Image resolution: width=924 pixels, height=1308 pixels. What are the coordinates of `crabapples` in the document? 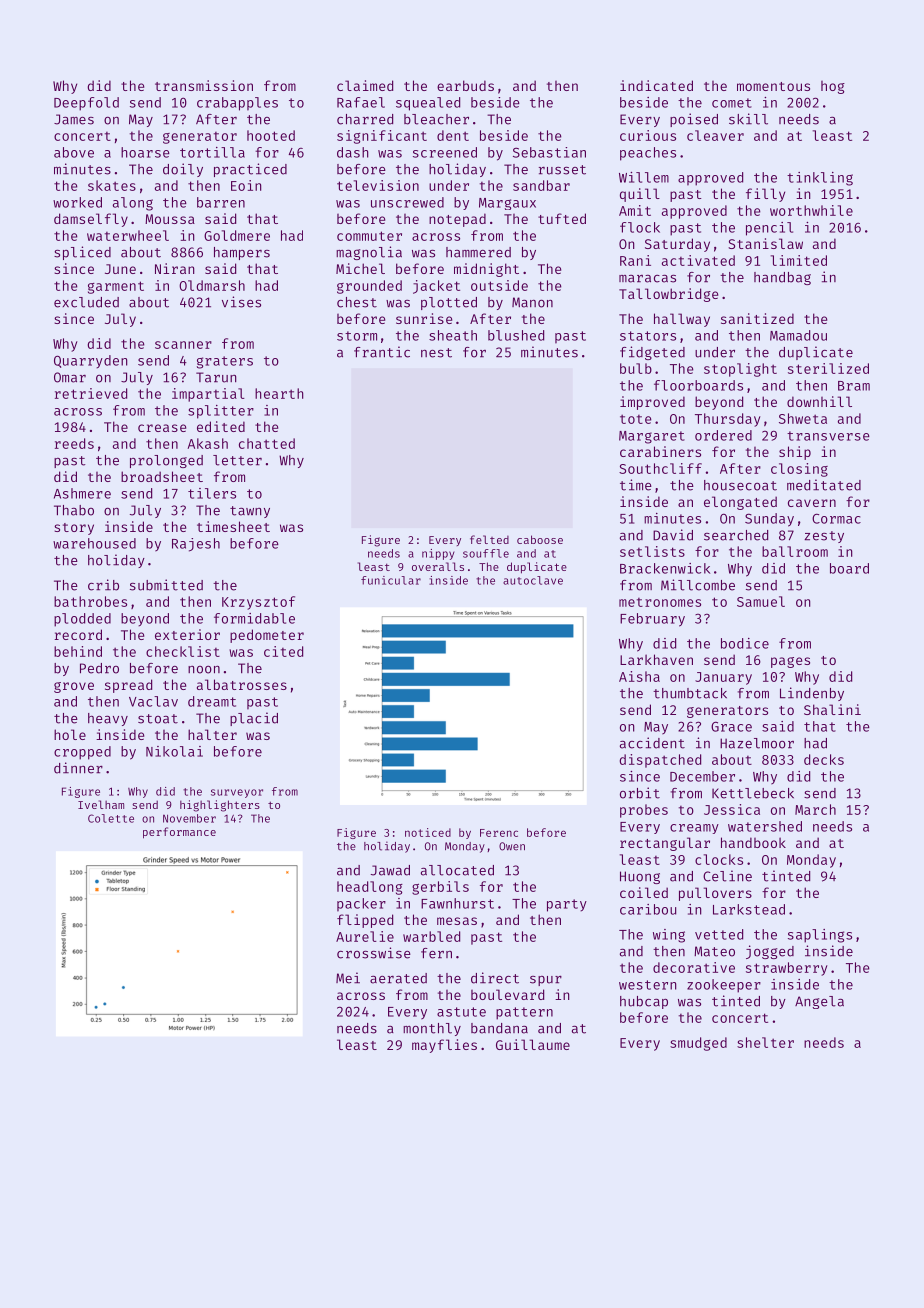 It's located at (237, 104).
